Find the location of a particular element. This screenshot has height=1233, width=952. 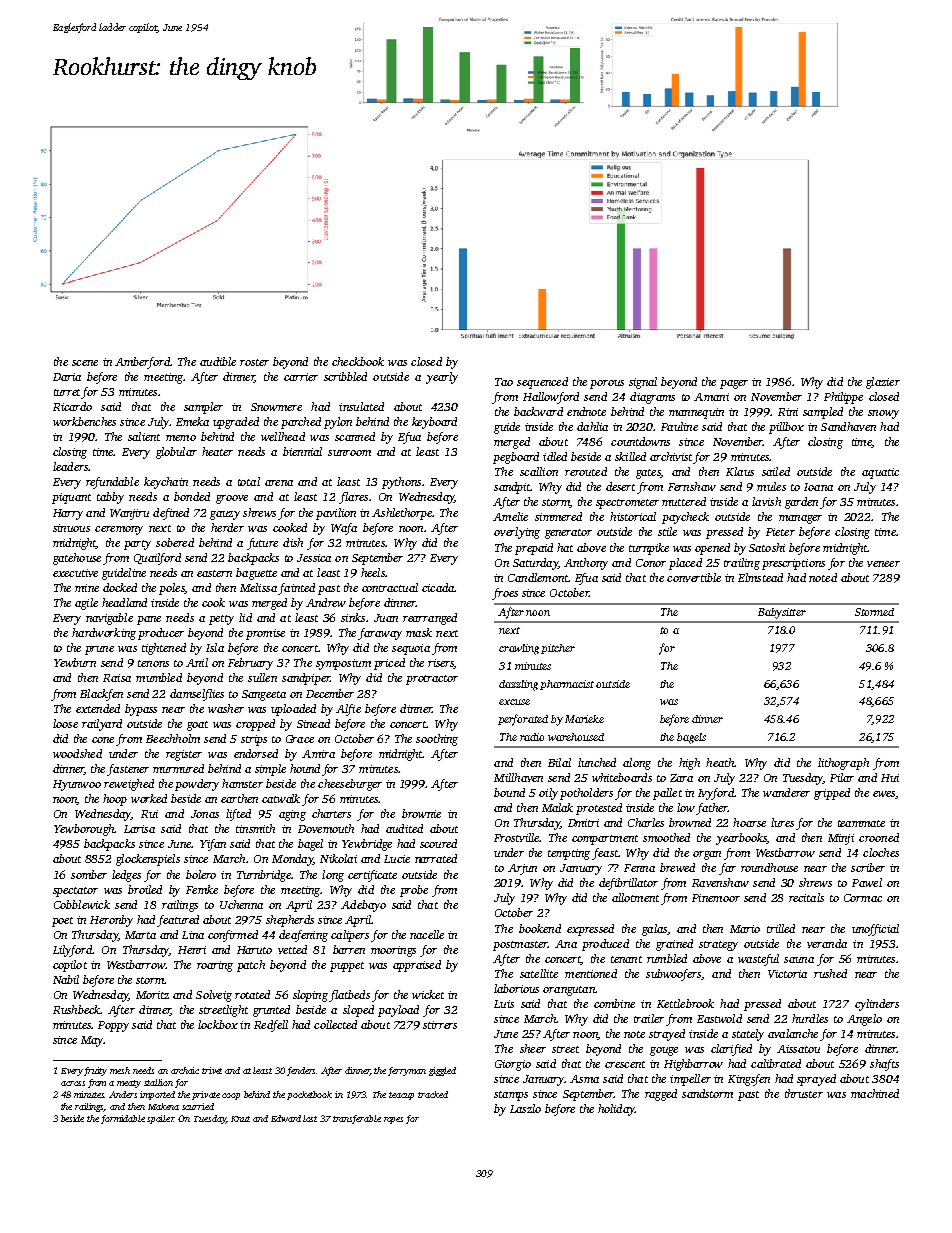

bound is located at coordinates (509, 792).
